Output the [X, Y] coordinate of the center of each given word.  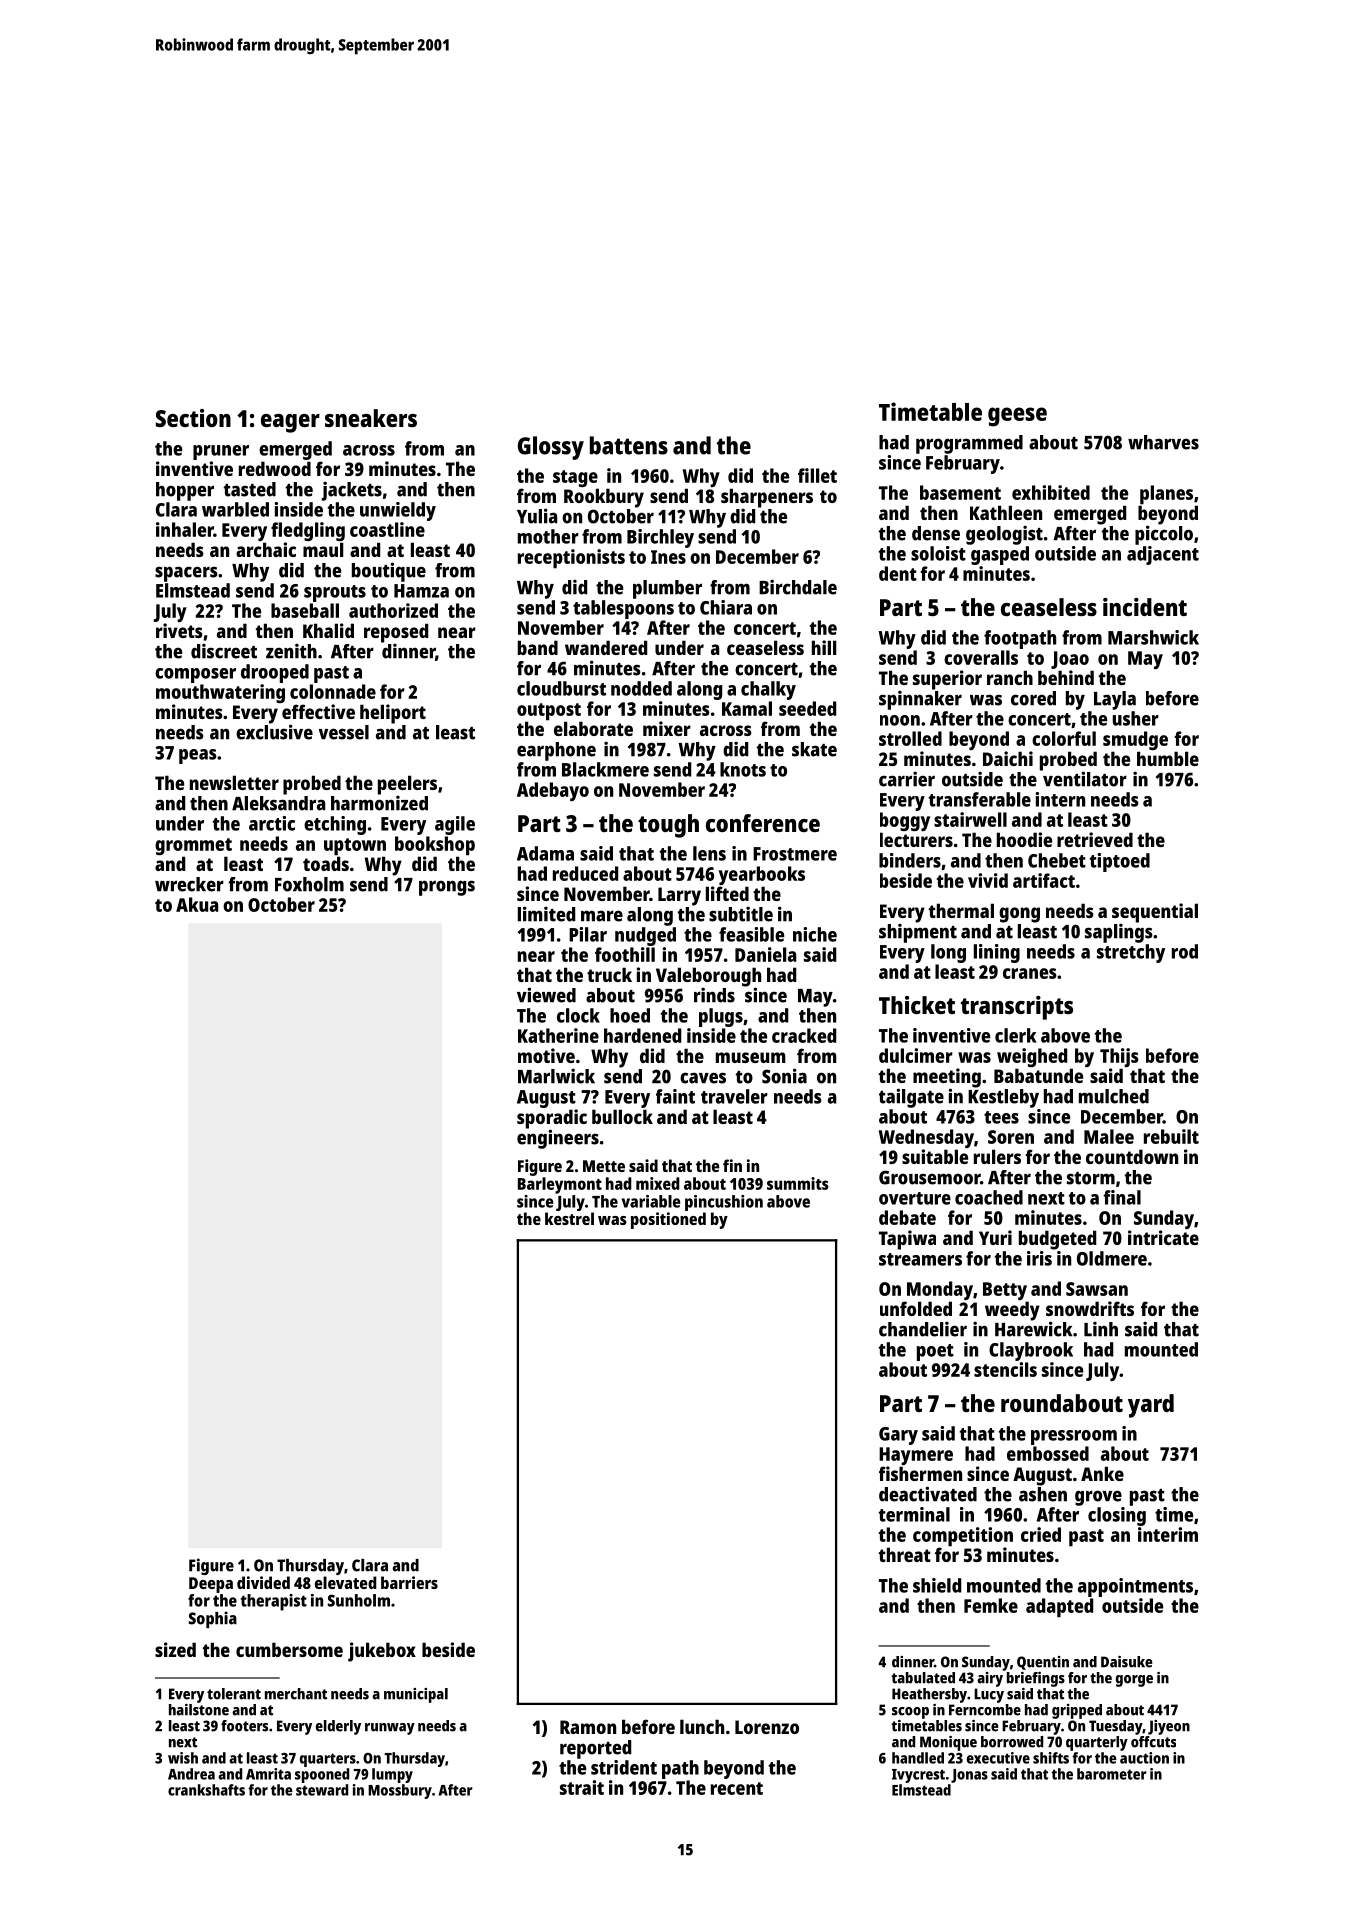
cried [1041, 1534]
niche [815, 934]
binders [910, 860]
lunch [702, 1726]
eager [290, 423]
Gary [898, 1436]
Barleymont [560, 1185]
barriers [409, 1582]
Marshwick [1153, 637]
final [1122, 1197]
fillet [817, 475]
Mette [604, 1166]
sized [175, 1649]
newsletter [234, 782]
